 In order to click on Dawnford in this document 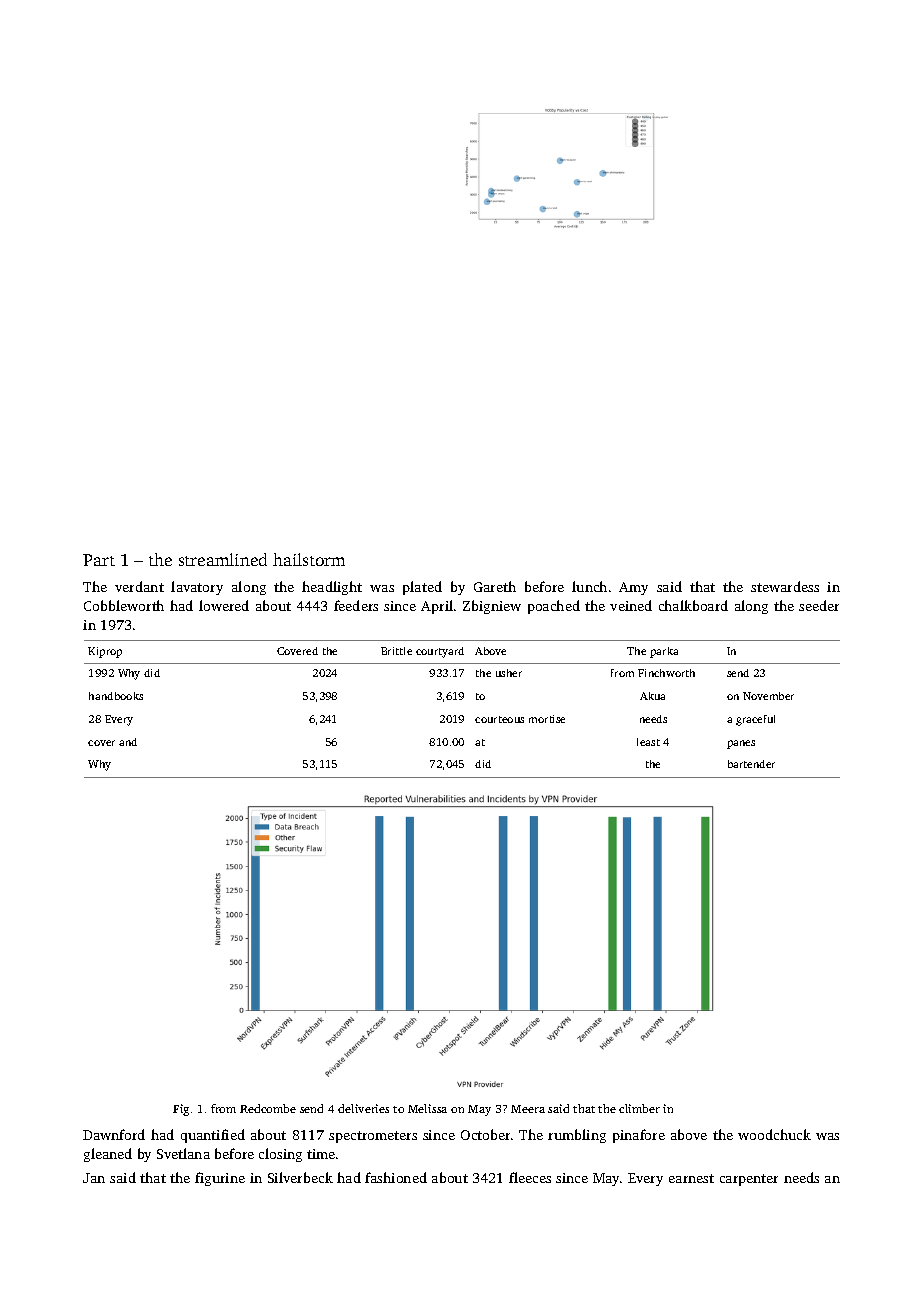, I will do `click(114, 1134)`.
